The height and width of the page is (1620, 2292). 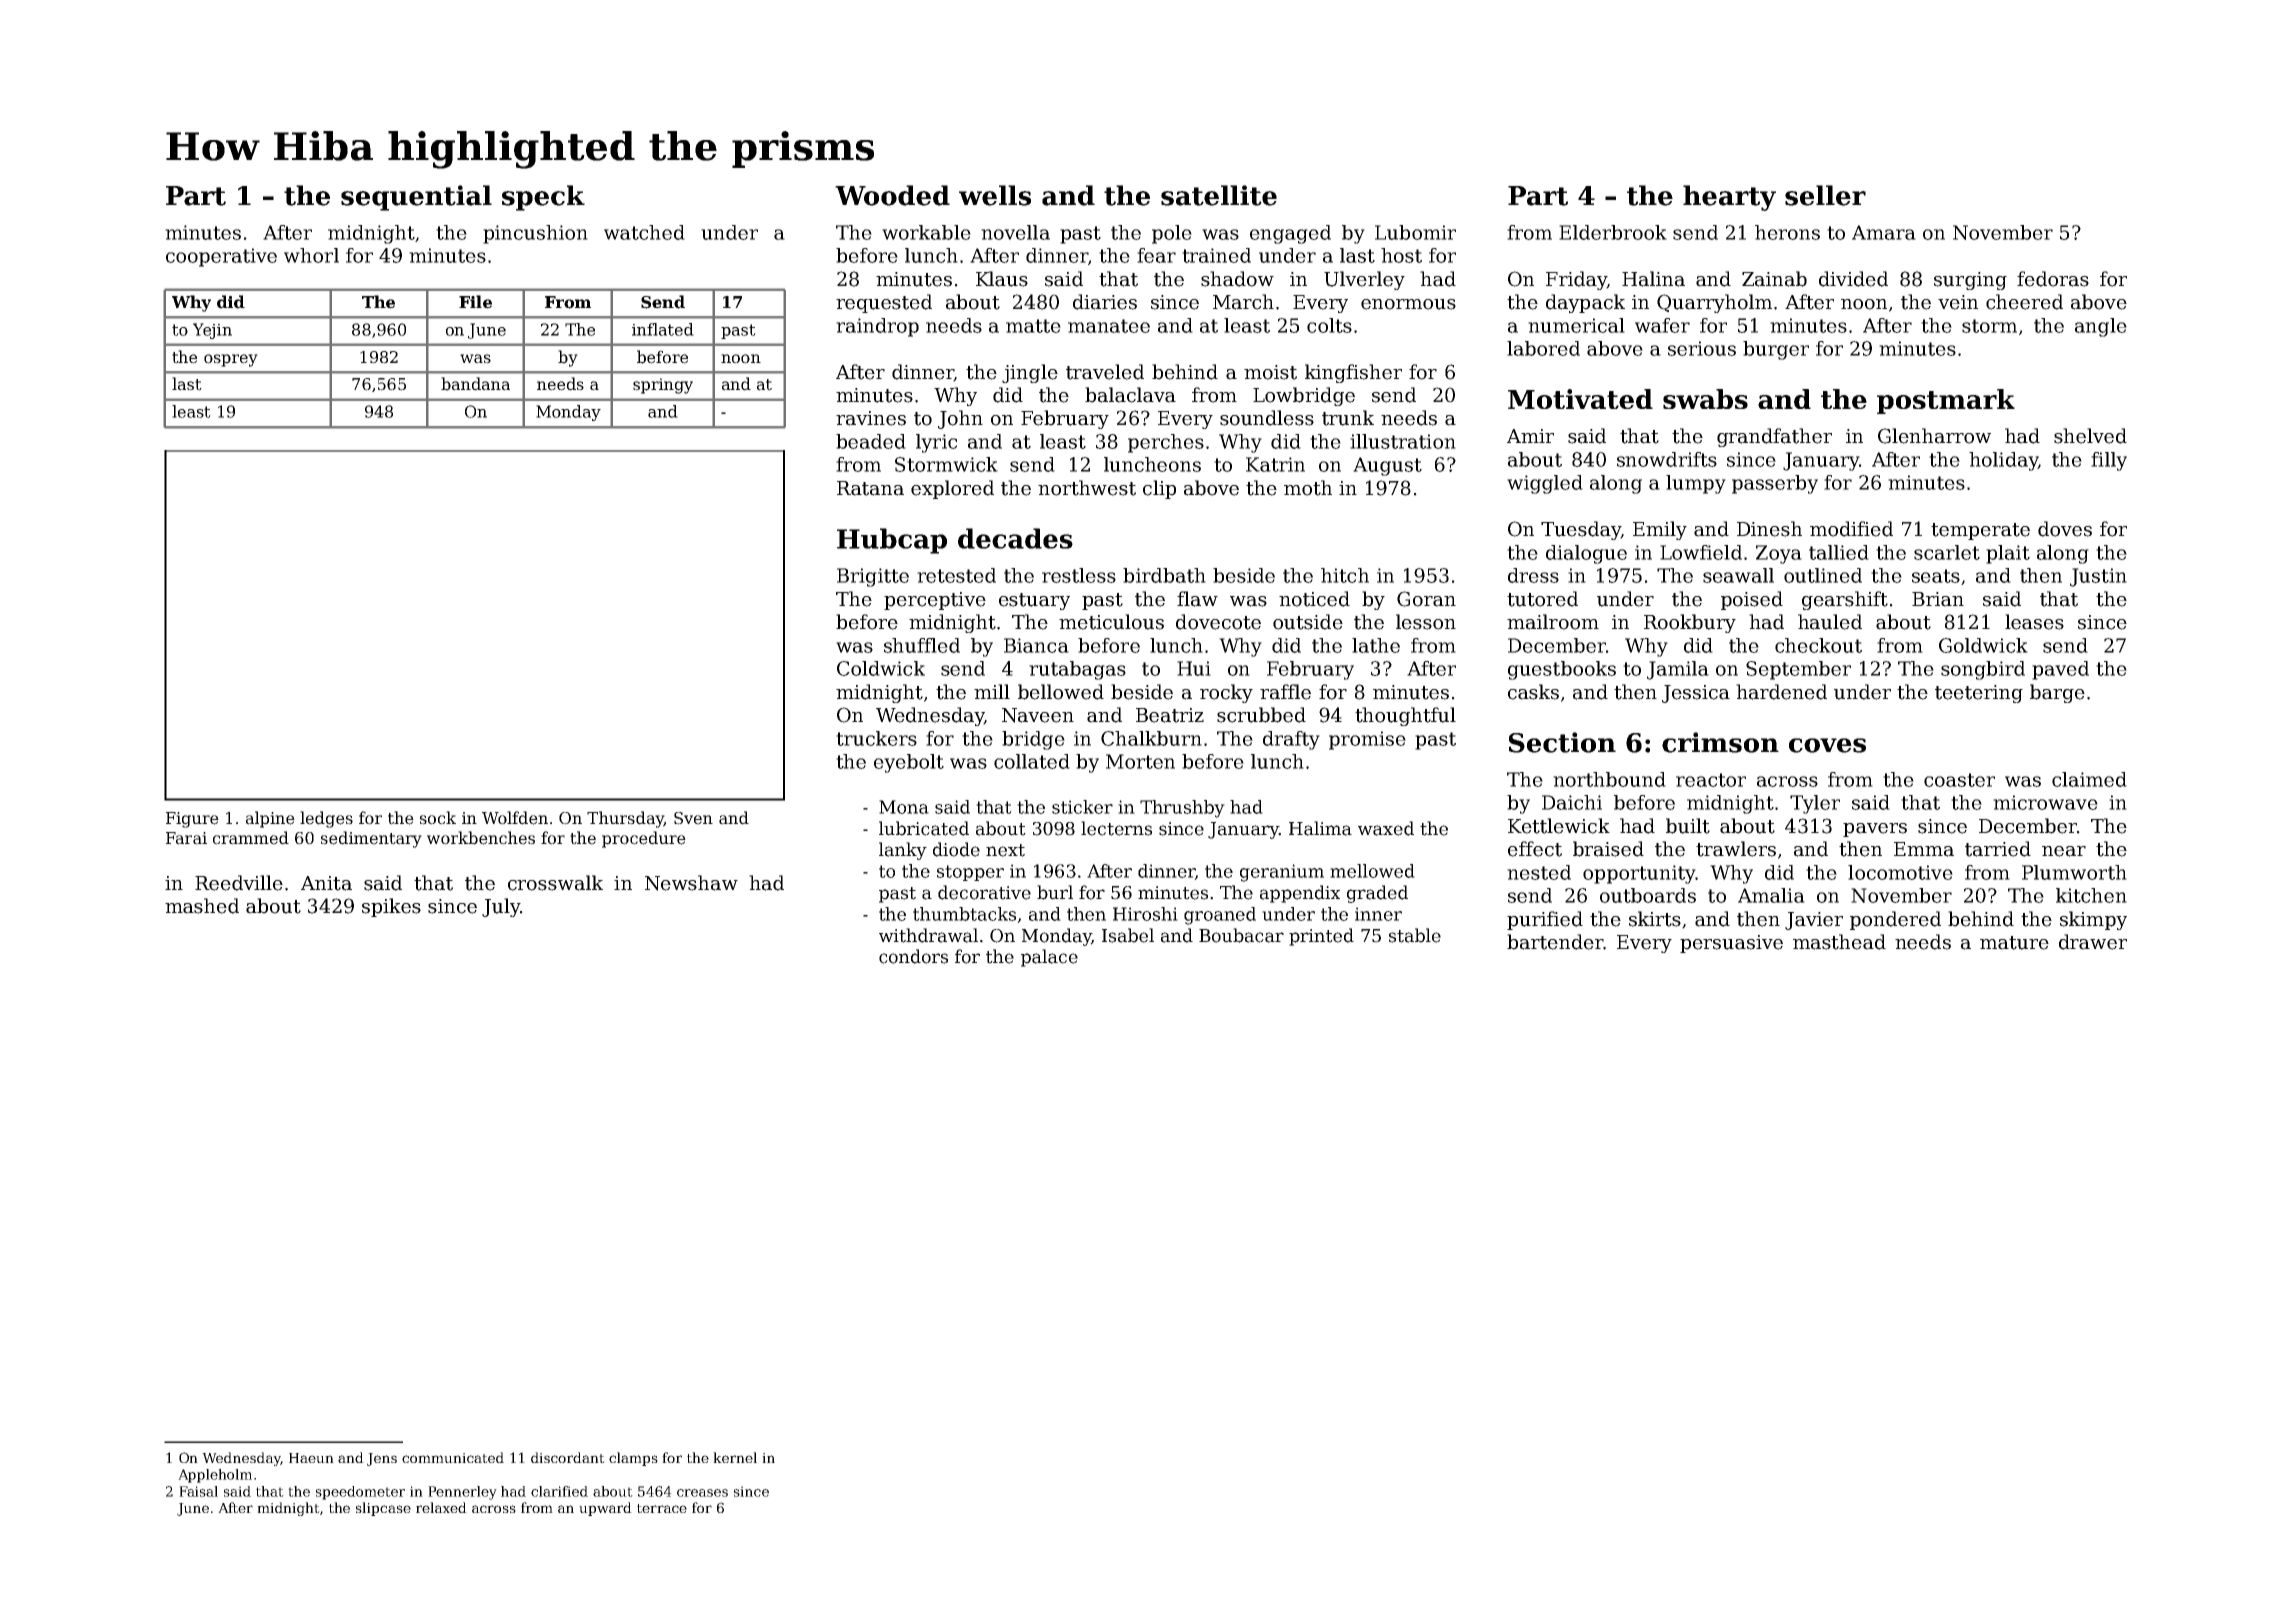 What do you see at coordinates (702, 1493) in the page?
I see `creases` at bounding box center [702, 1493].
